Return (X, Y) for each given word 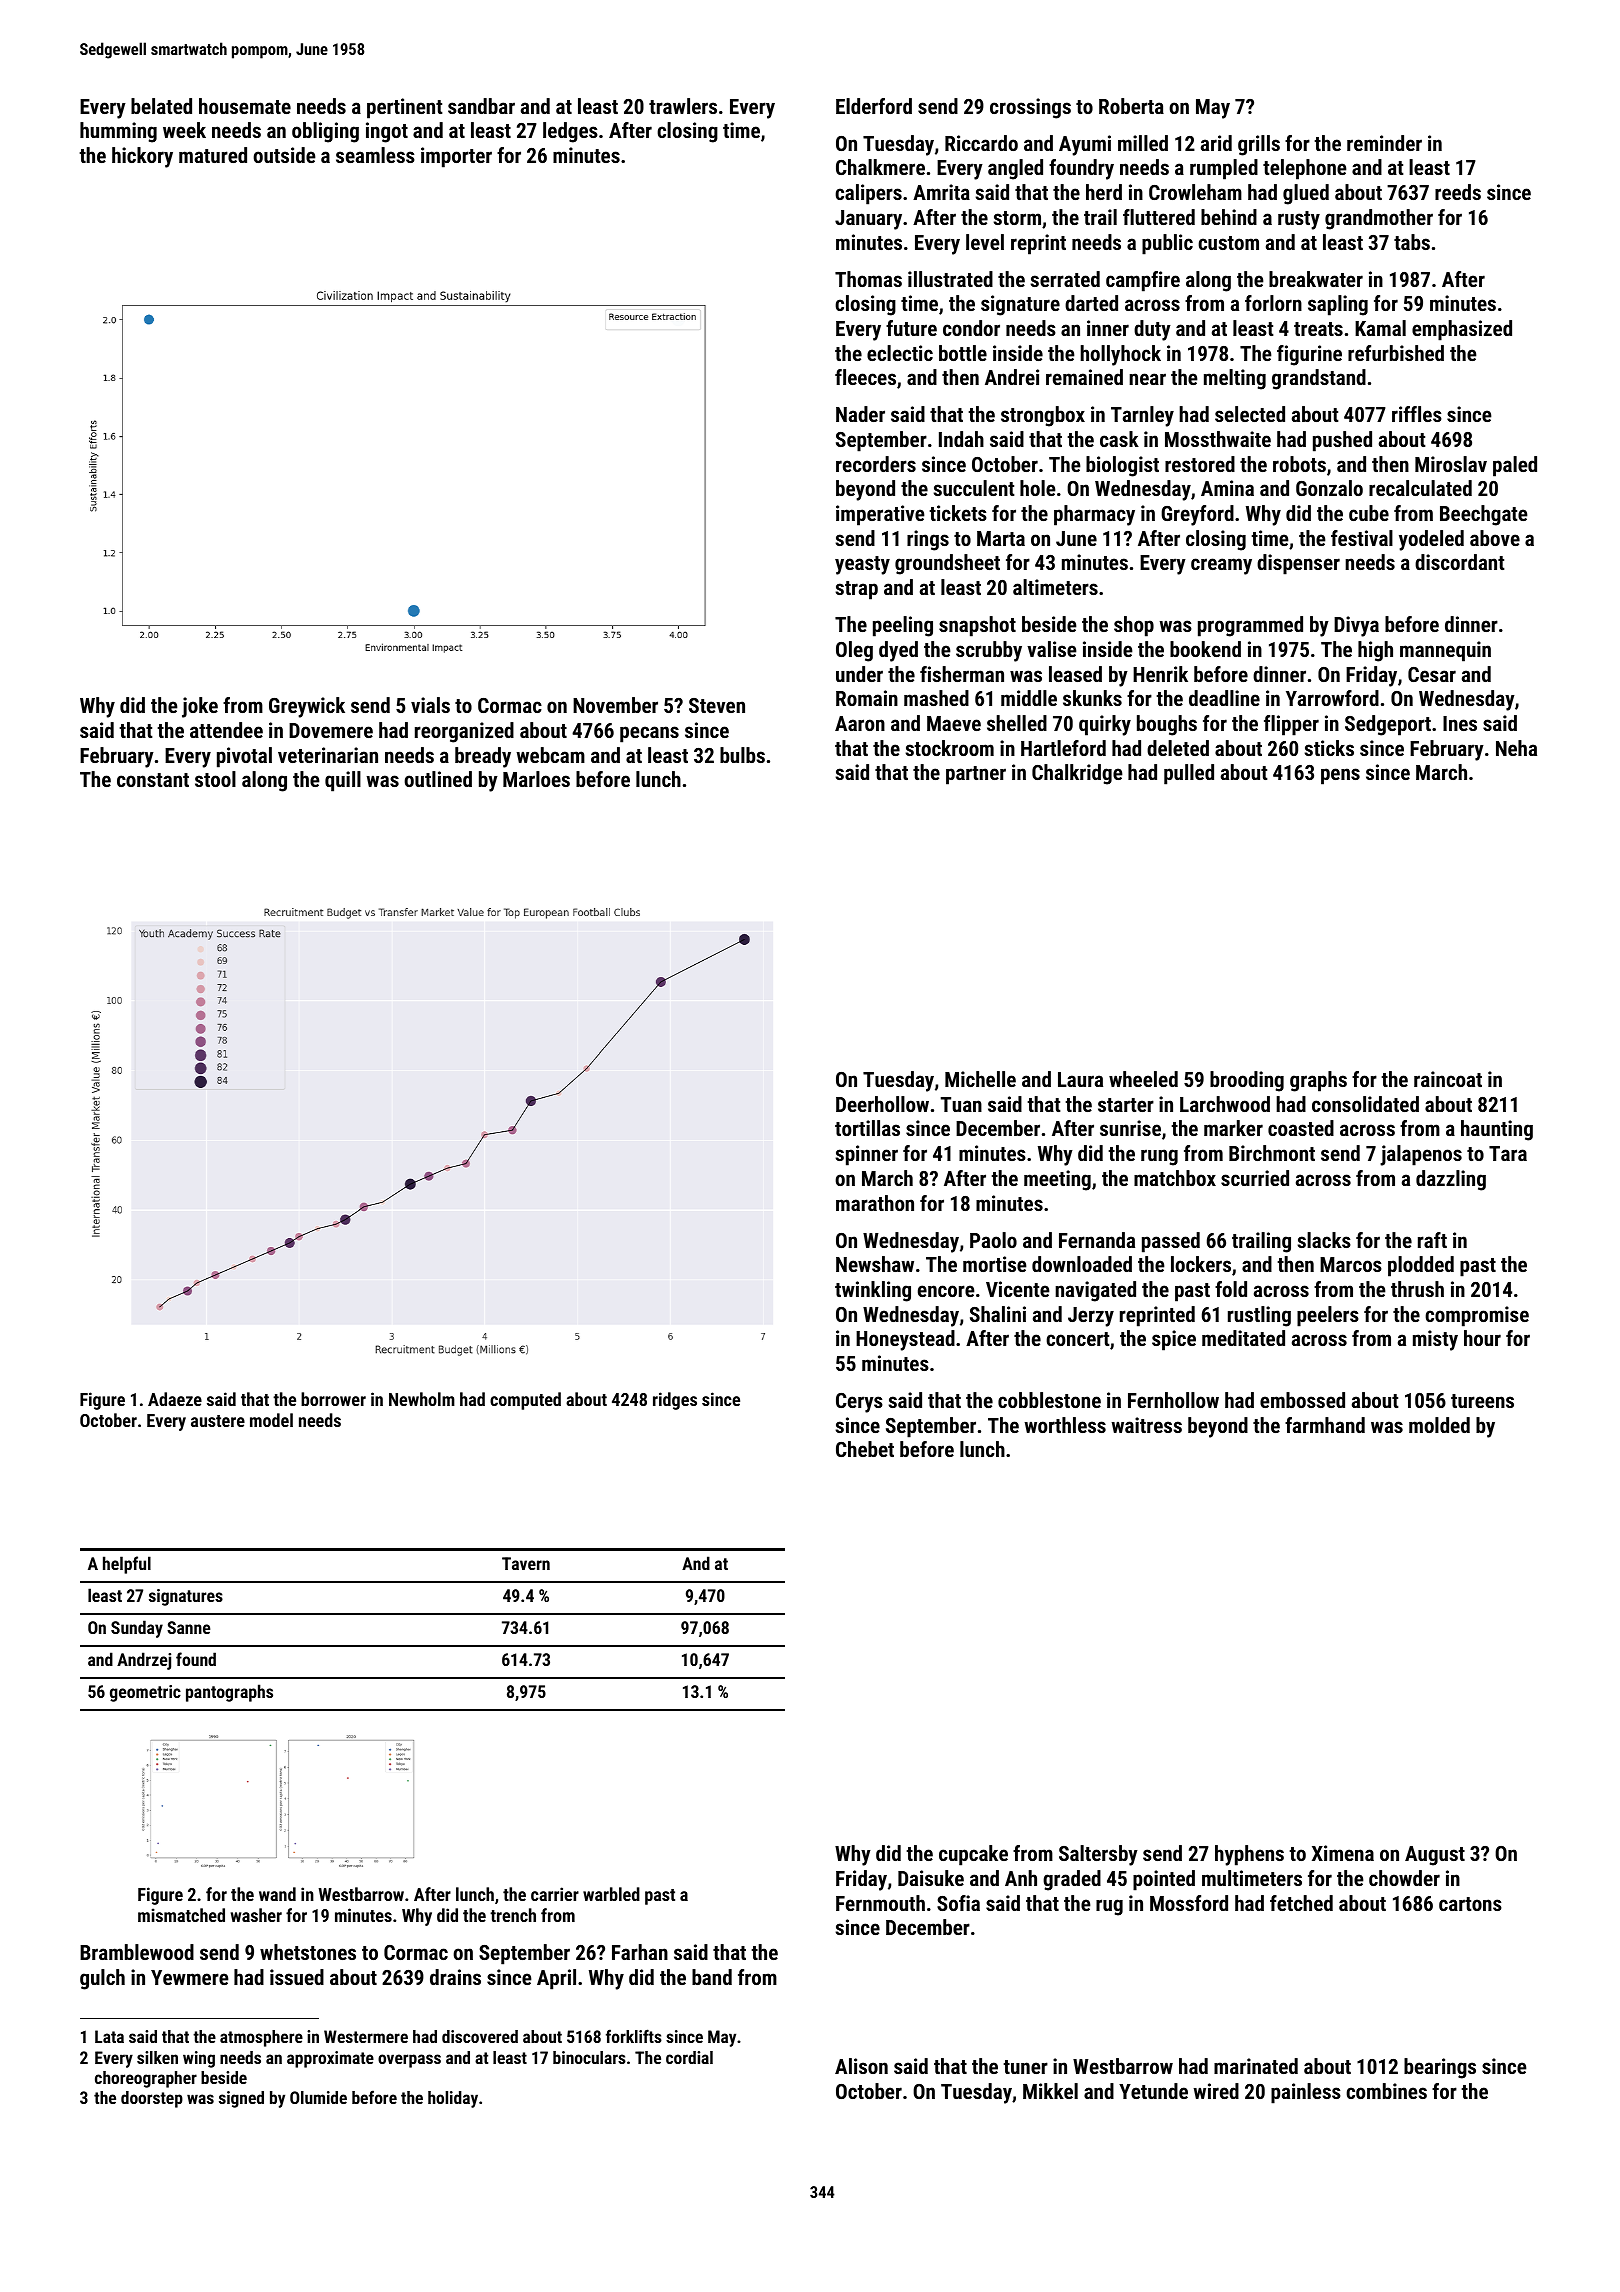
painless (1306, 2093)
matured (213, 155)
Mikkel (1050, 2091)
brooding (1247, 1081)
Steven (717, 705)
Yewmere (190, 1977)
